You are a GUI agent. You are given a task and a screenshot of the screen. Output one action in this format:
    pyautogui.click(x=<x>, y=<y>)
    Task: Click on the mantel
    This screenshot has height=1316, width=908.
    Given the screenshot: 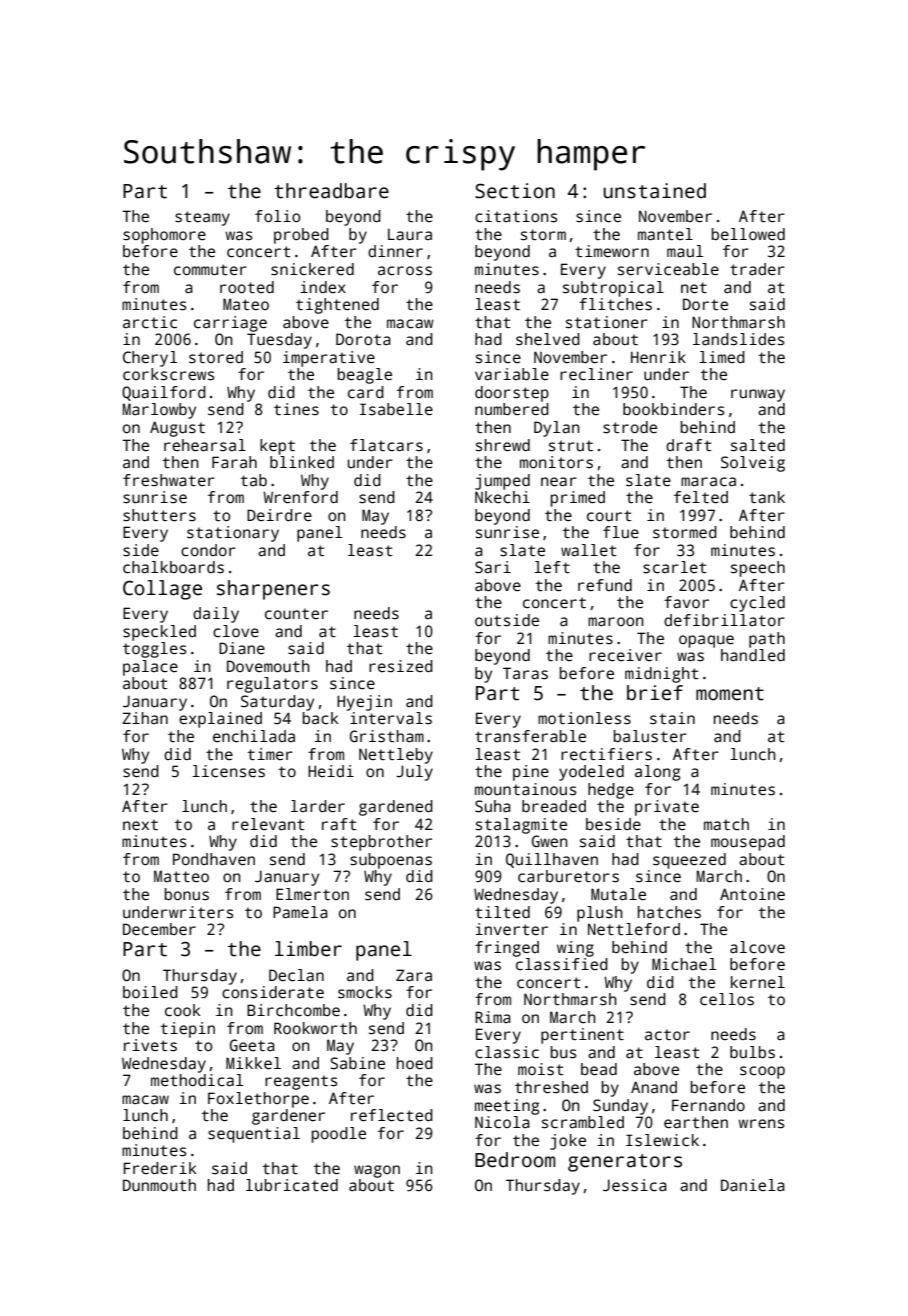 What is the action you would take?
    pyautogui.click(x=665, y=234)
